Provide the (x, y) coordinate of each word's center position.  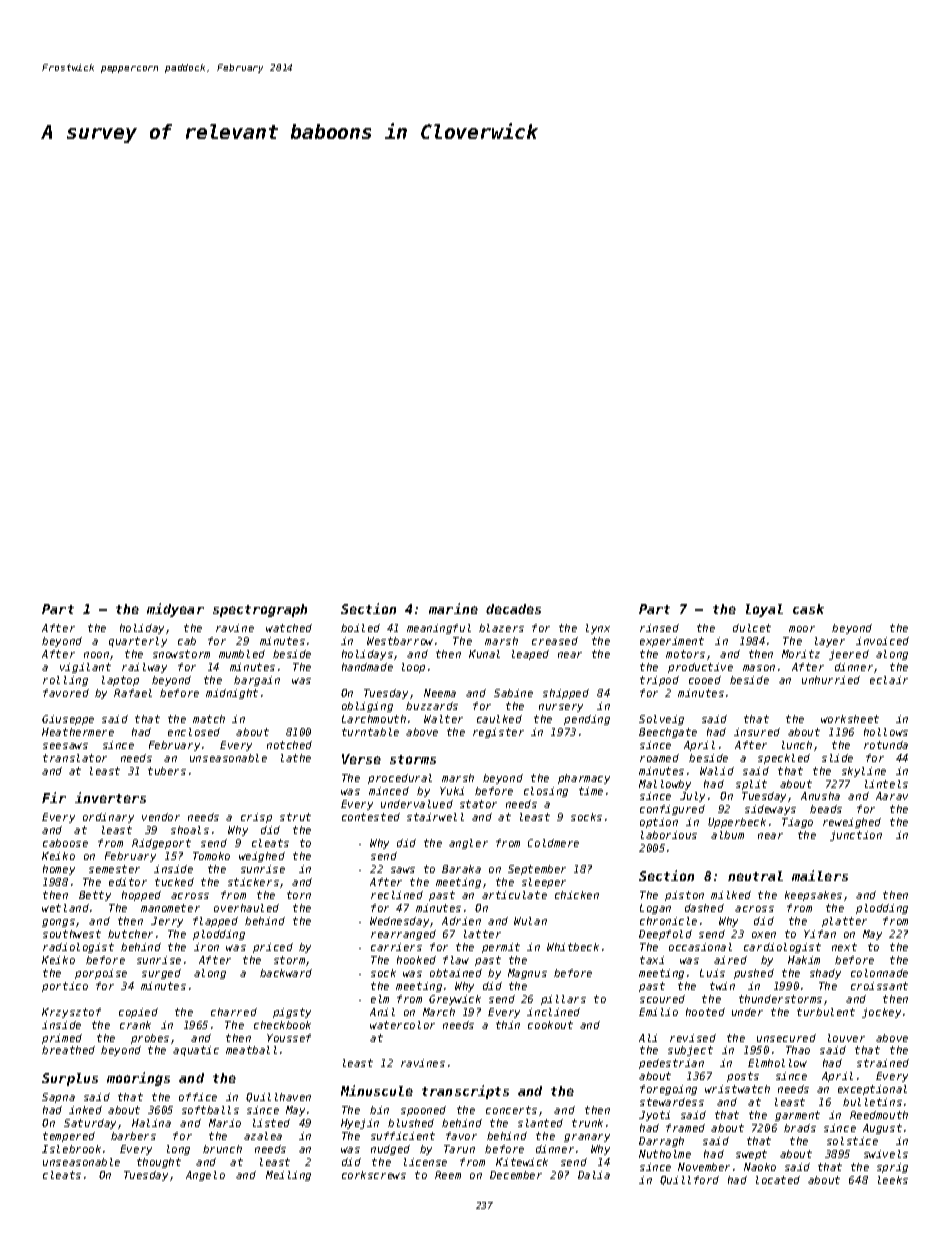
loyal (764, 610)
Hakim (804, 960)
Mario (225, 1123)
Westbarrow (400, 641)
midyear (175, 610)
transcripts (465, 1092)
